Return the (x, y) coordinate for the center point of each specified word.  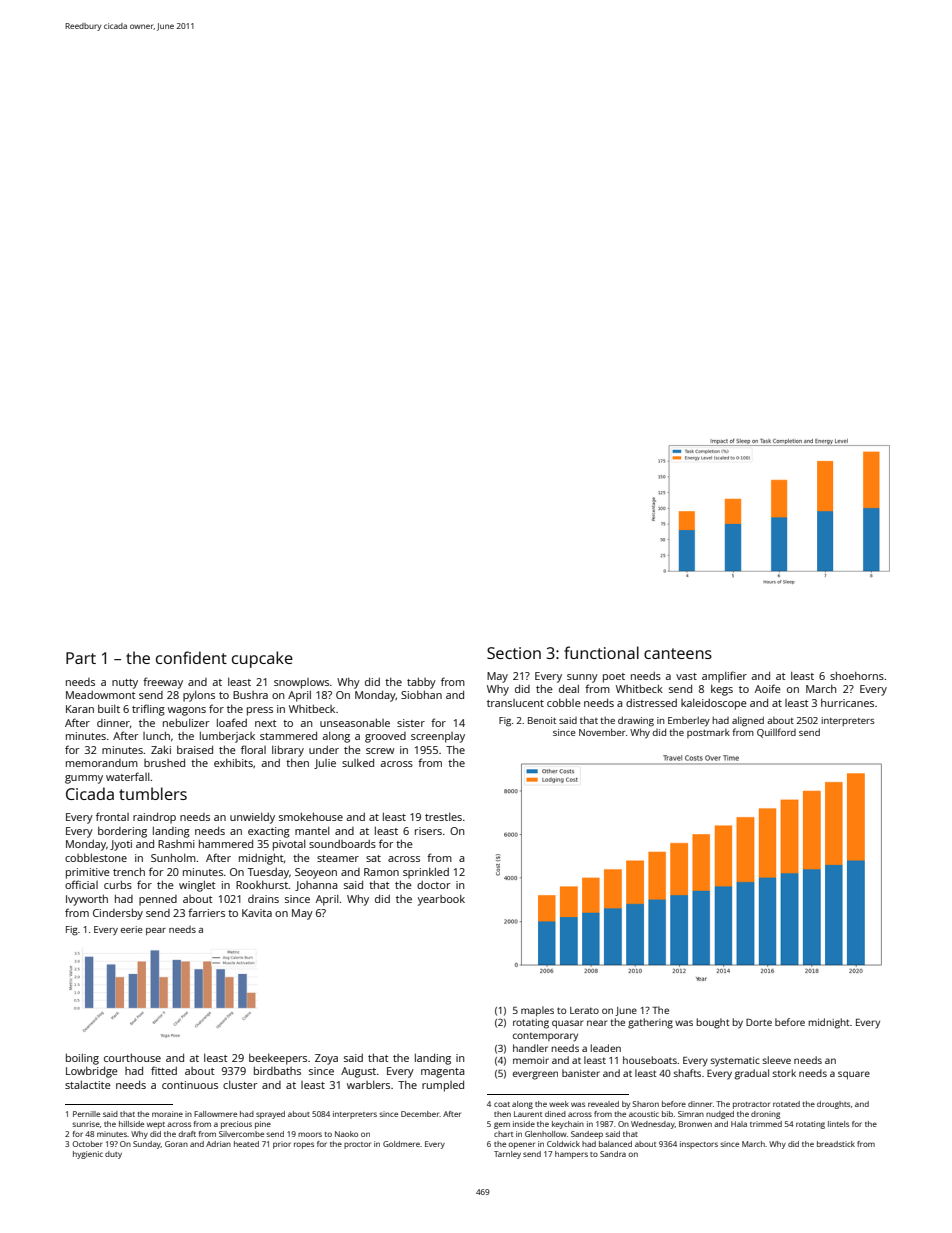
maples (537, 1011)
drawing (636, 721)
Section (514, 653)
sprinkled (426, 873)
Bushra (250, 695)
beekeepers (278, 1059)
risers (428, 831)
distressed (651, 703)
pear (156, 931)
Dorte (759, 1022)
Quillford (776, 733)
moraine (167, 1114)
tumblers (153, 793)
